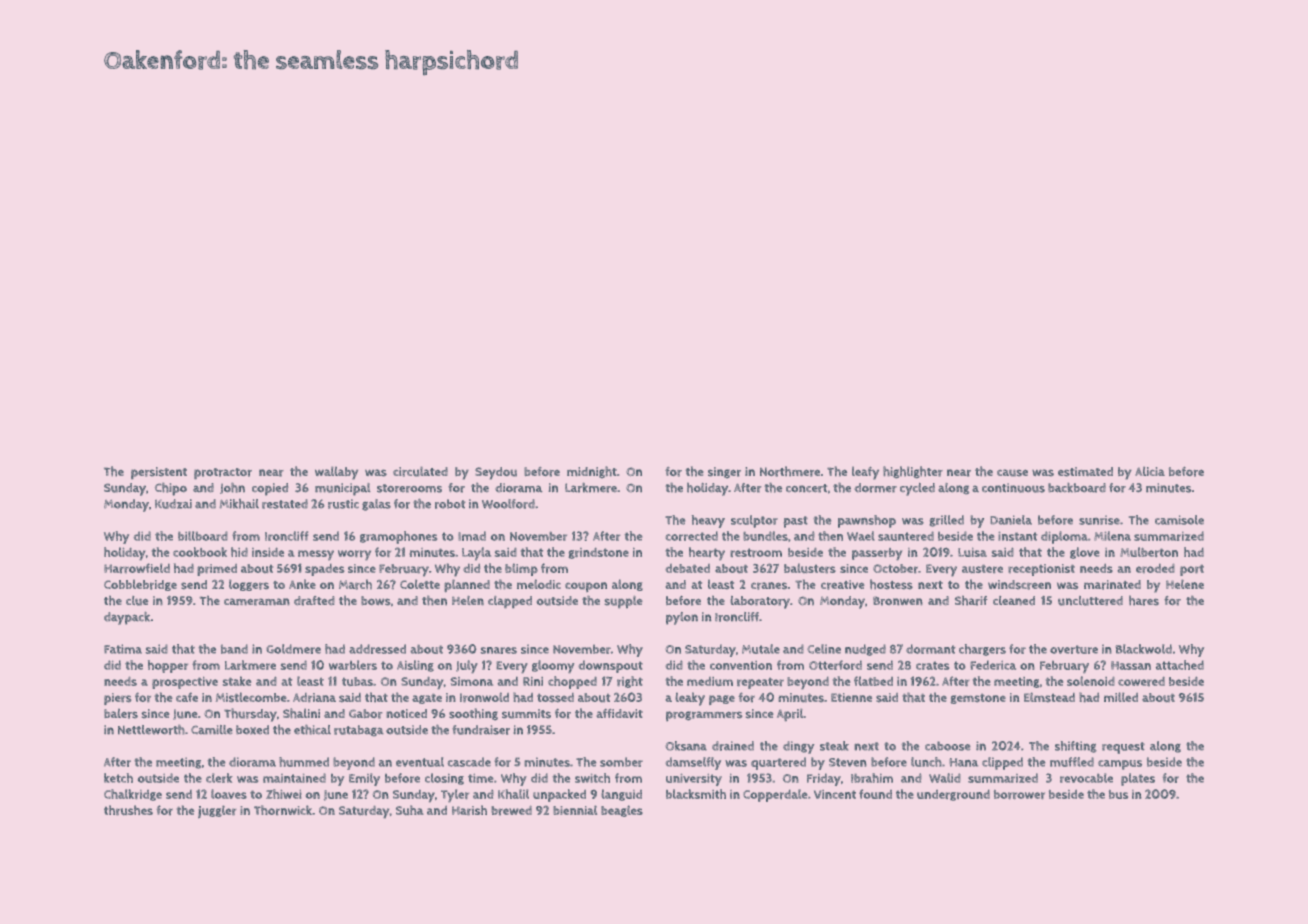 This document has height=924, width=1308. What do you see at coordinates (128, 810) in the document?
I see `thrushes` at bounding box center [128, 810].
